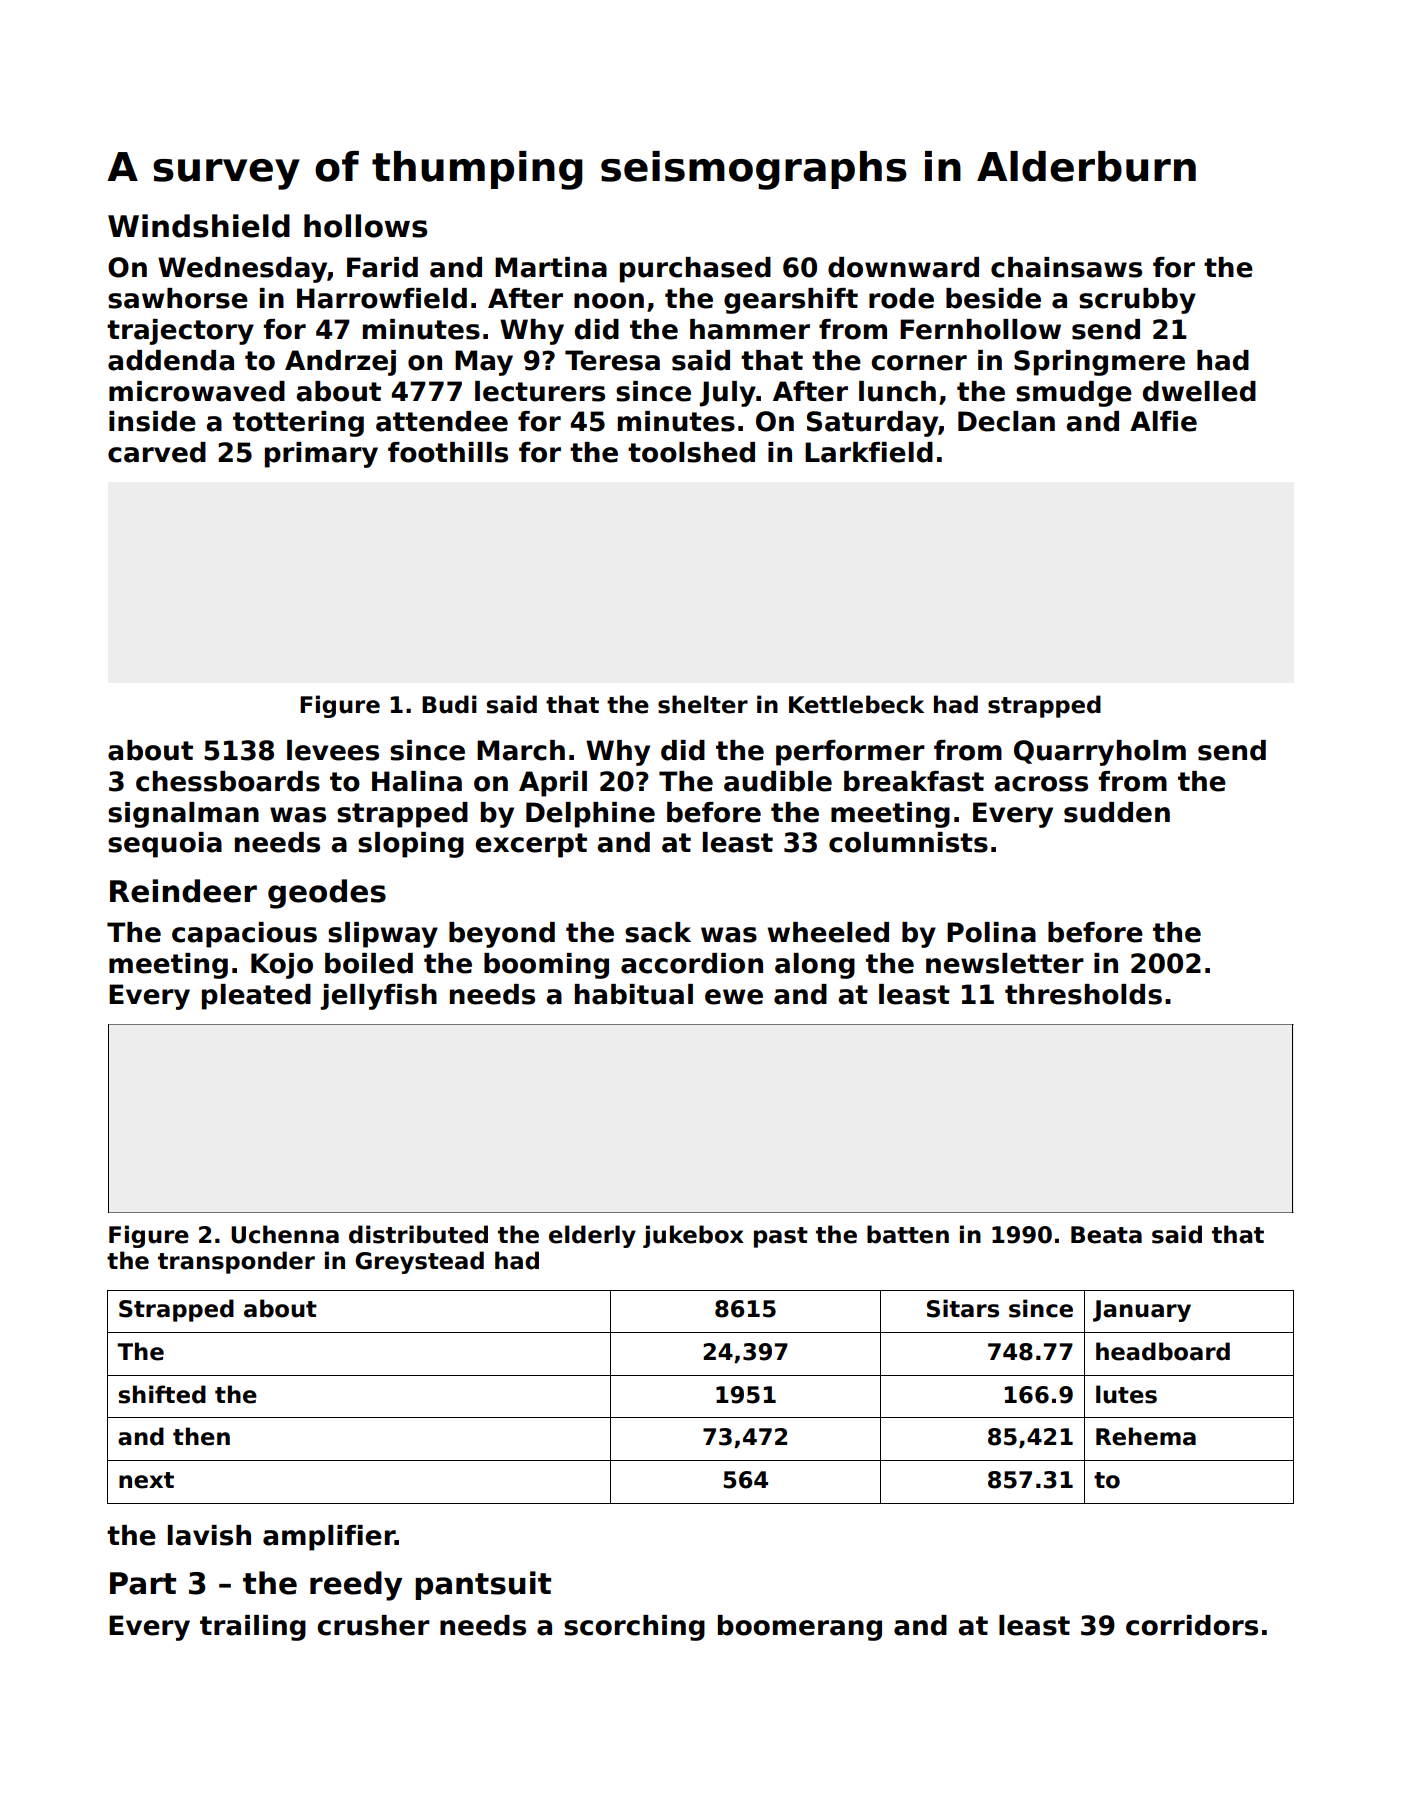  I want to click on boomerang, so click(800, 1628).
